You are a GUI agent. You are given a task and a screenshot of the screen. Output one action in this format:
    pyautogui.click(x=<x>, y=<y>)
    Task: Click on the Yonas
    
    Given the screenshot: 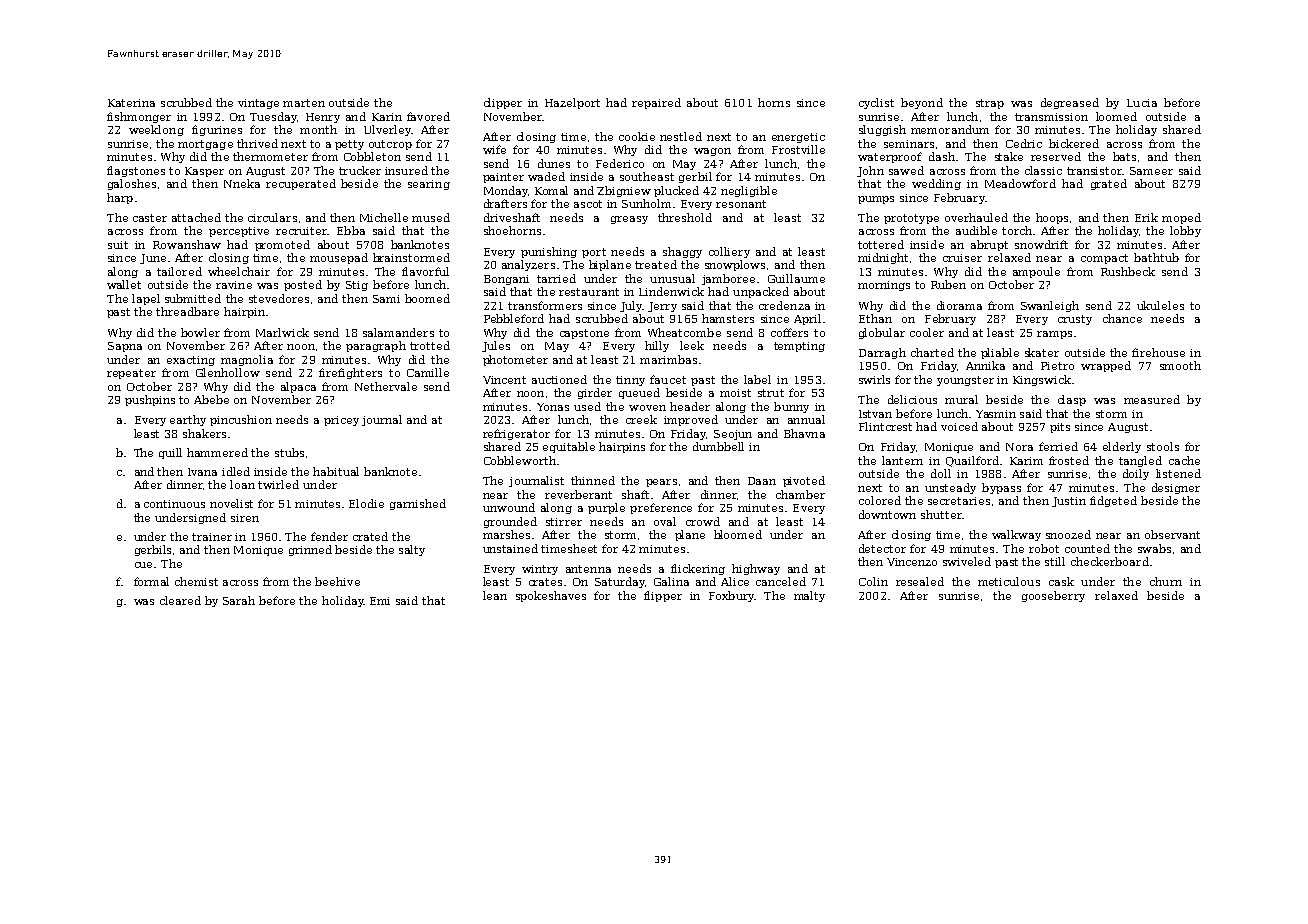 What is the action you would take?
    pyautogui.click(x=553, y=407)
